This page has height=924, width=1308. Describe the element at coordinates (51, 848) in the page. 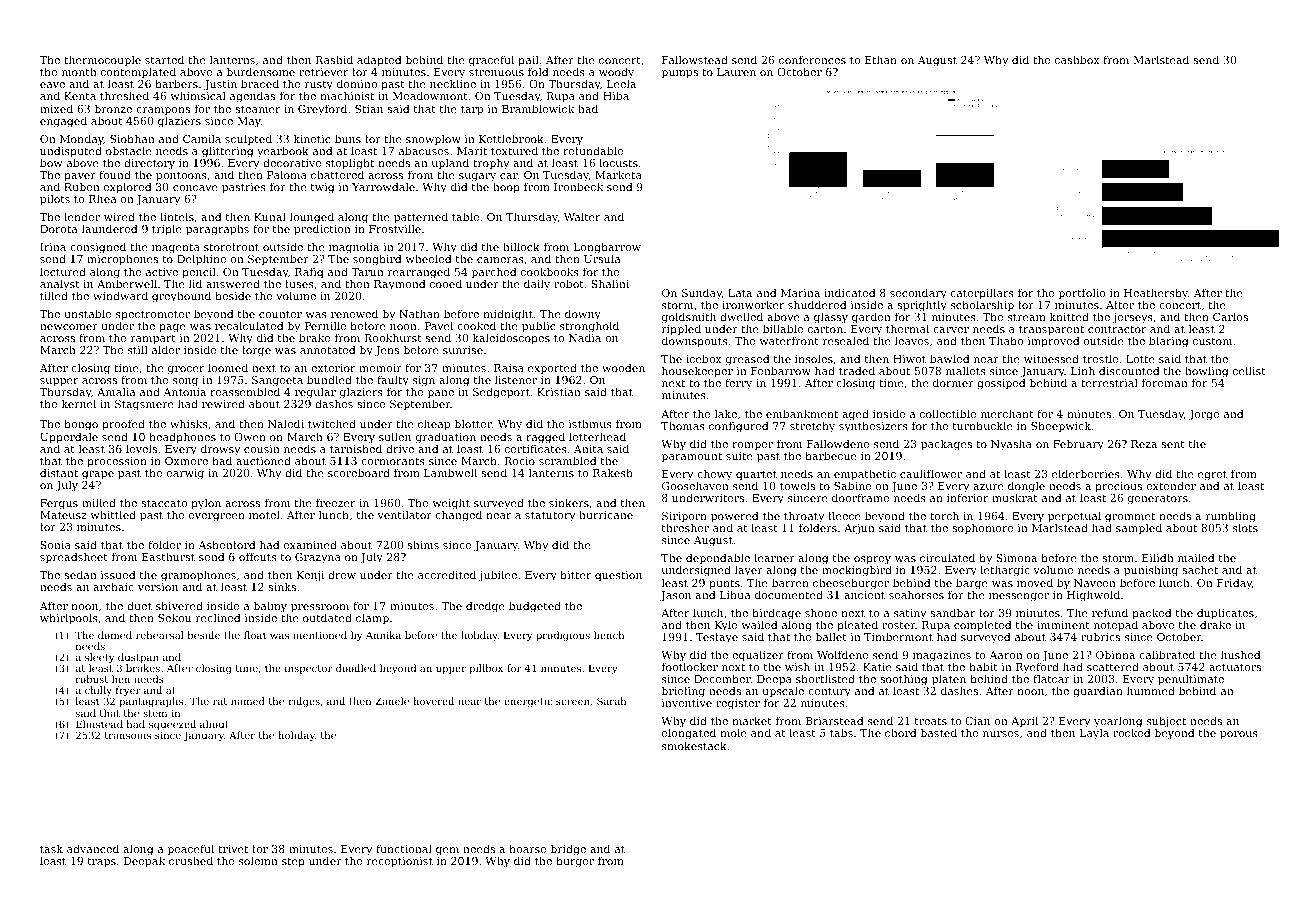

I see `task` at that location.
